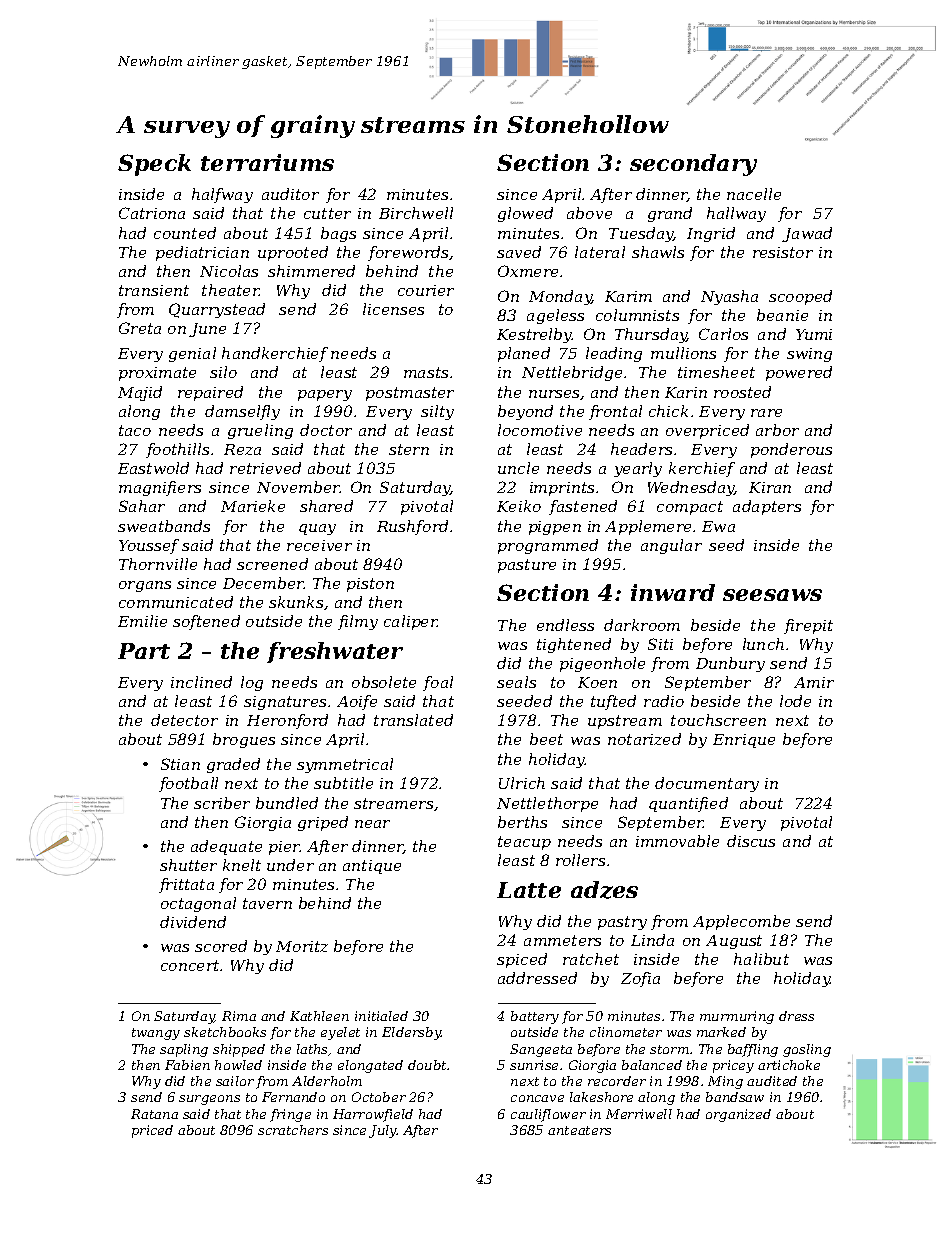  I want to click on transient, so click(154, 290).
